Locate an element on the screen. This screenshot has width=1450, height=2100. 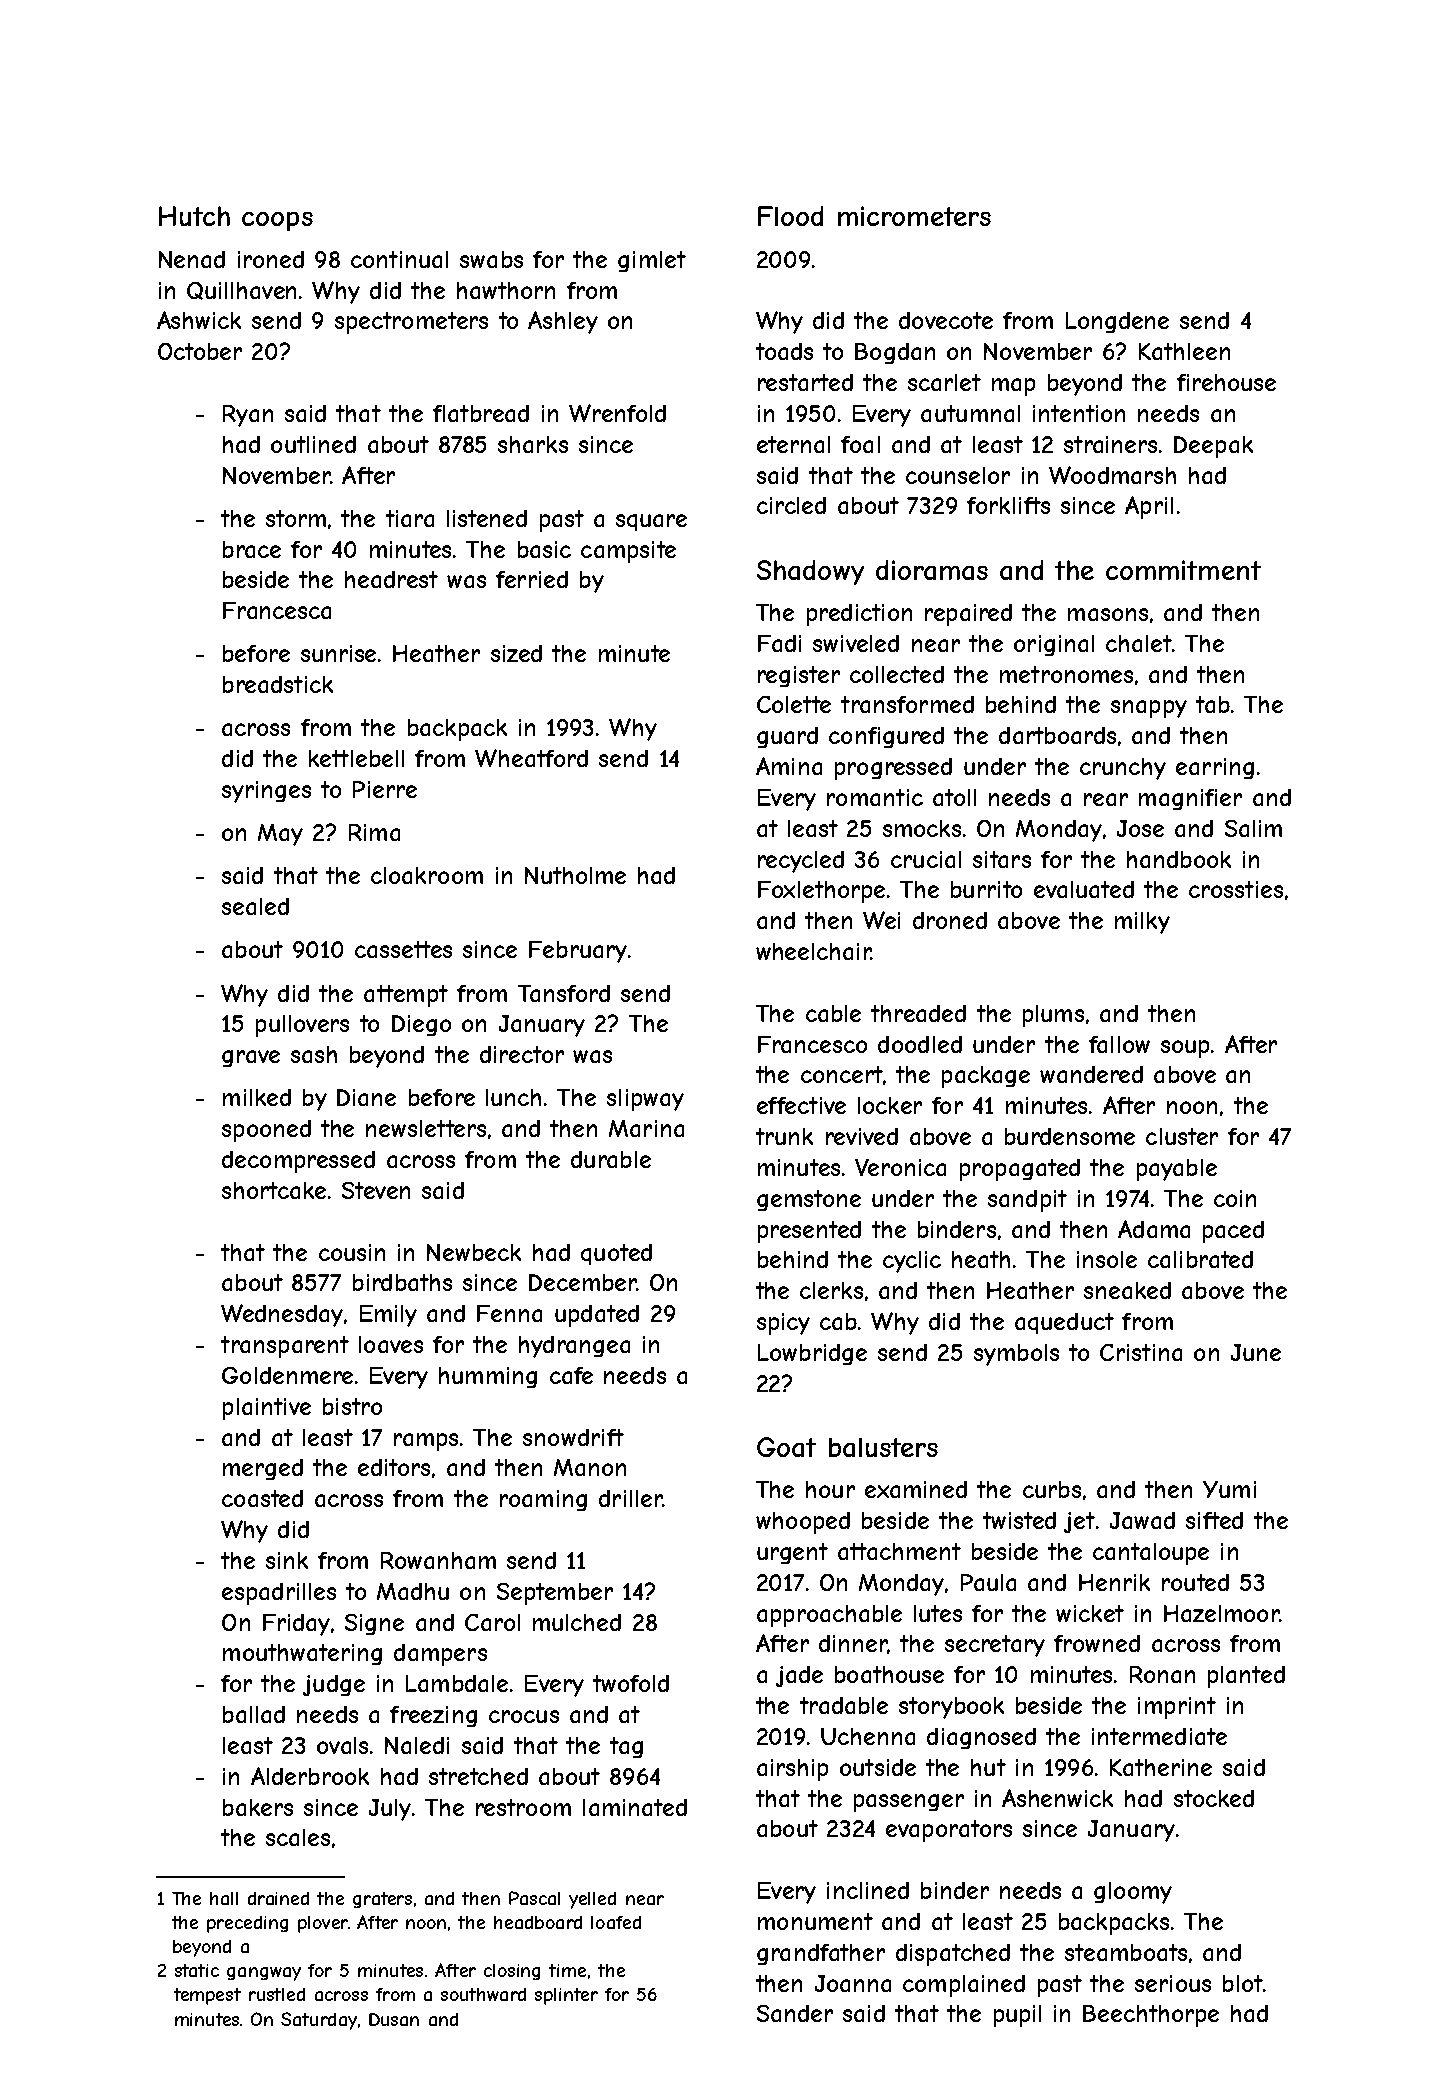
Bogdan is located at coordinates (895, 353).
